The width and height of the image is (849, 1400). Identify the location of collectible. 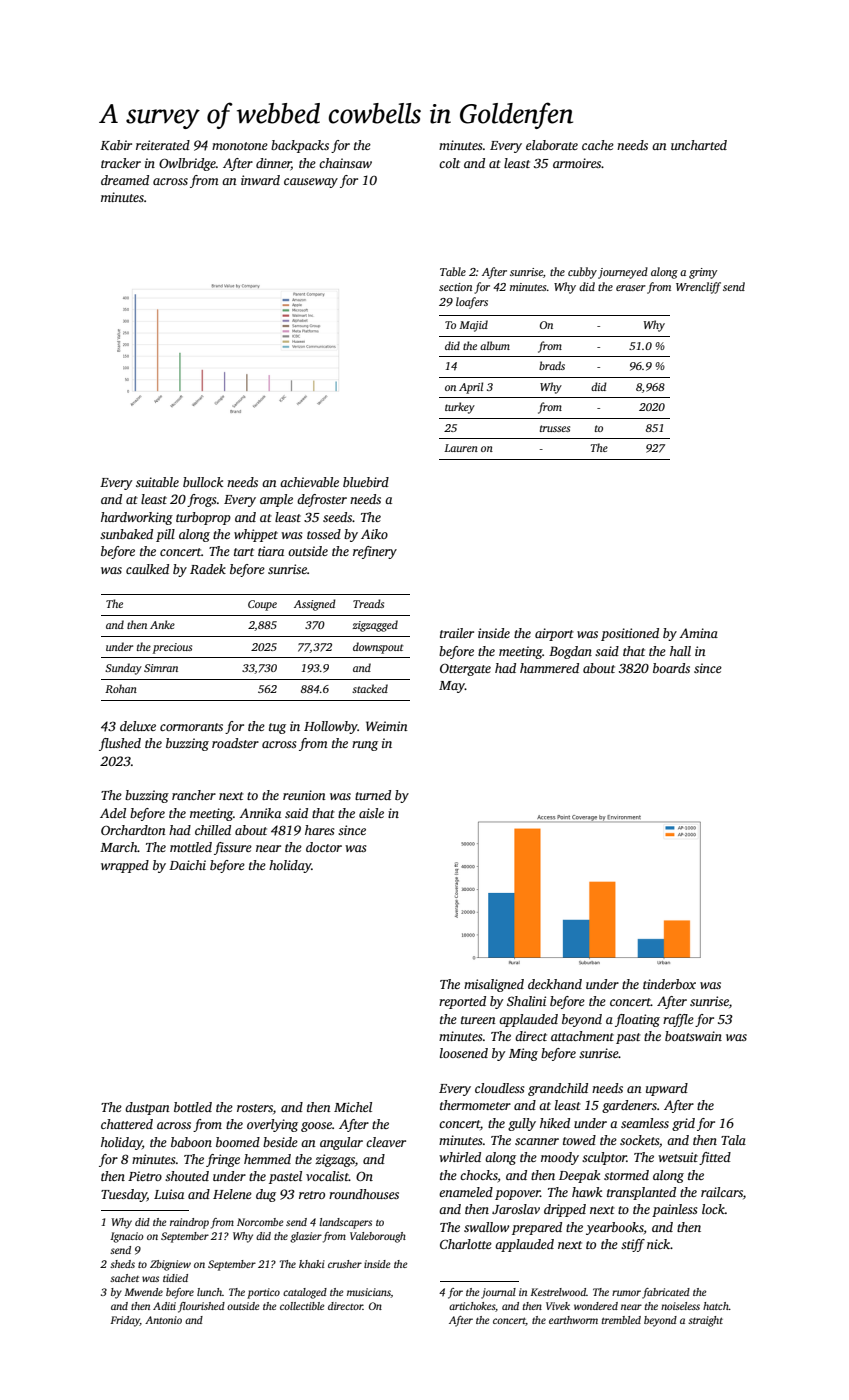
(302, 1306).
